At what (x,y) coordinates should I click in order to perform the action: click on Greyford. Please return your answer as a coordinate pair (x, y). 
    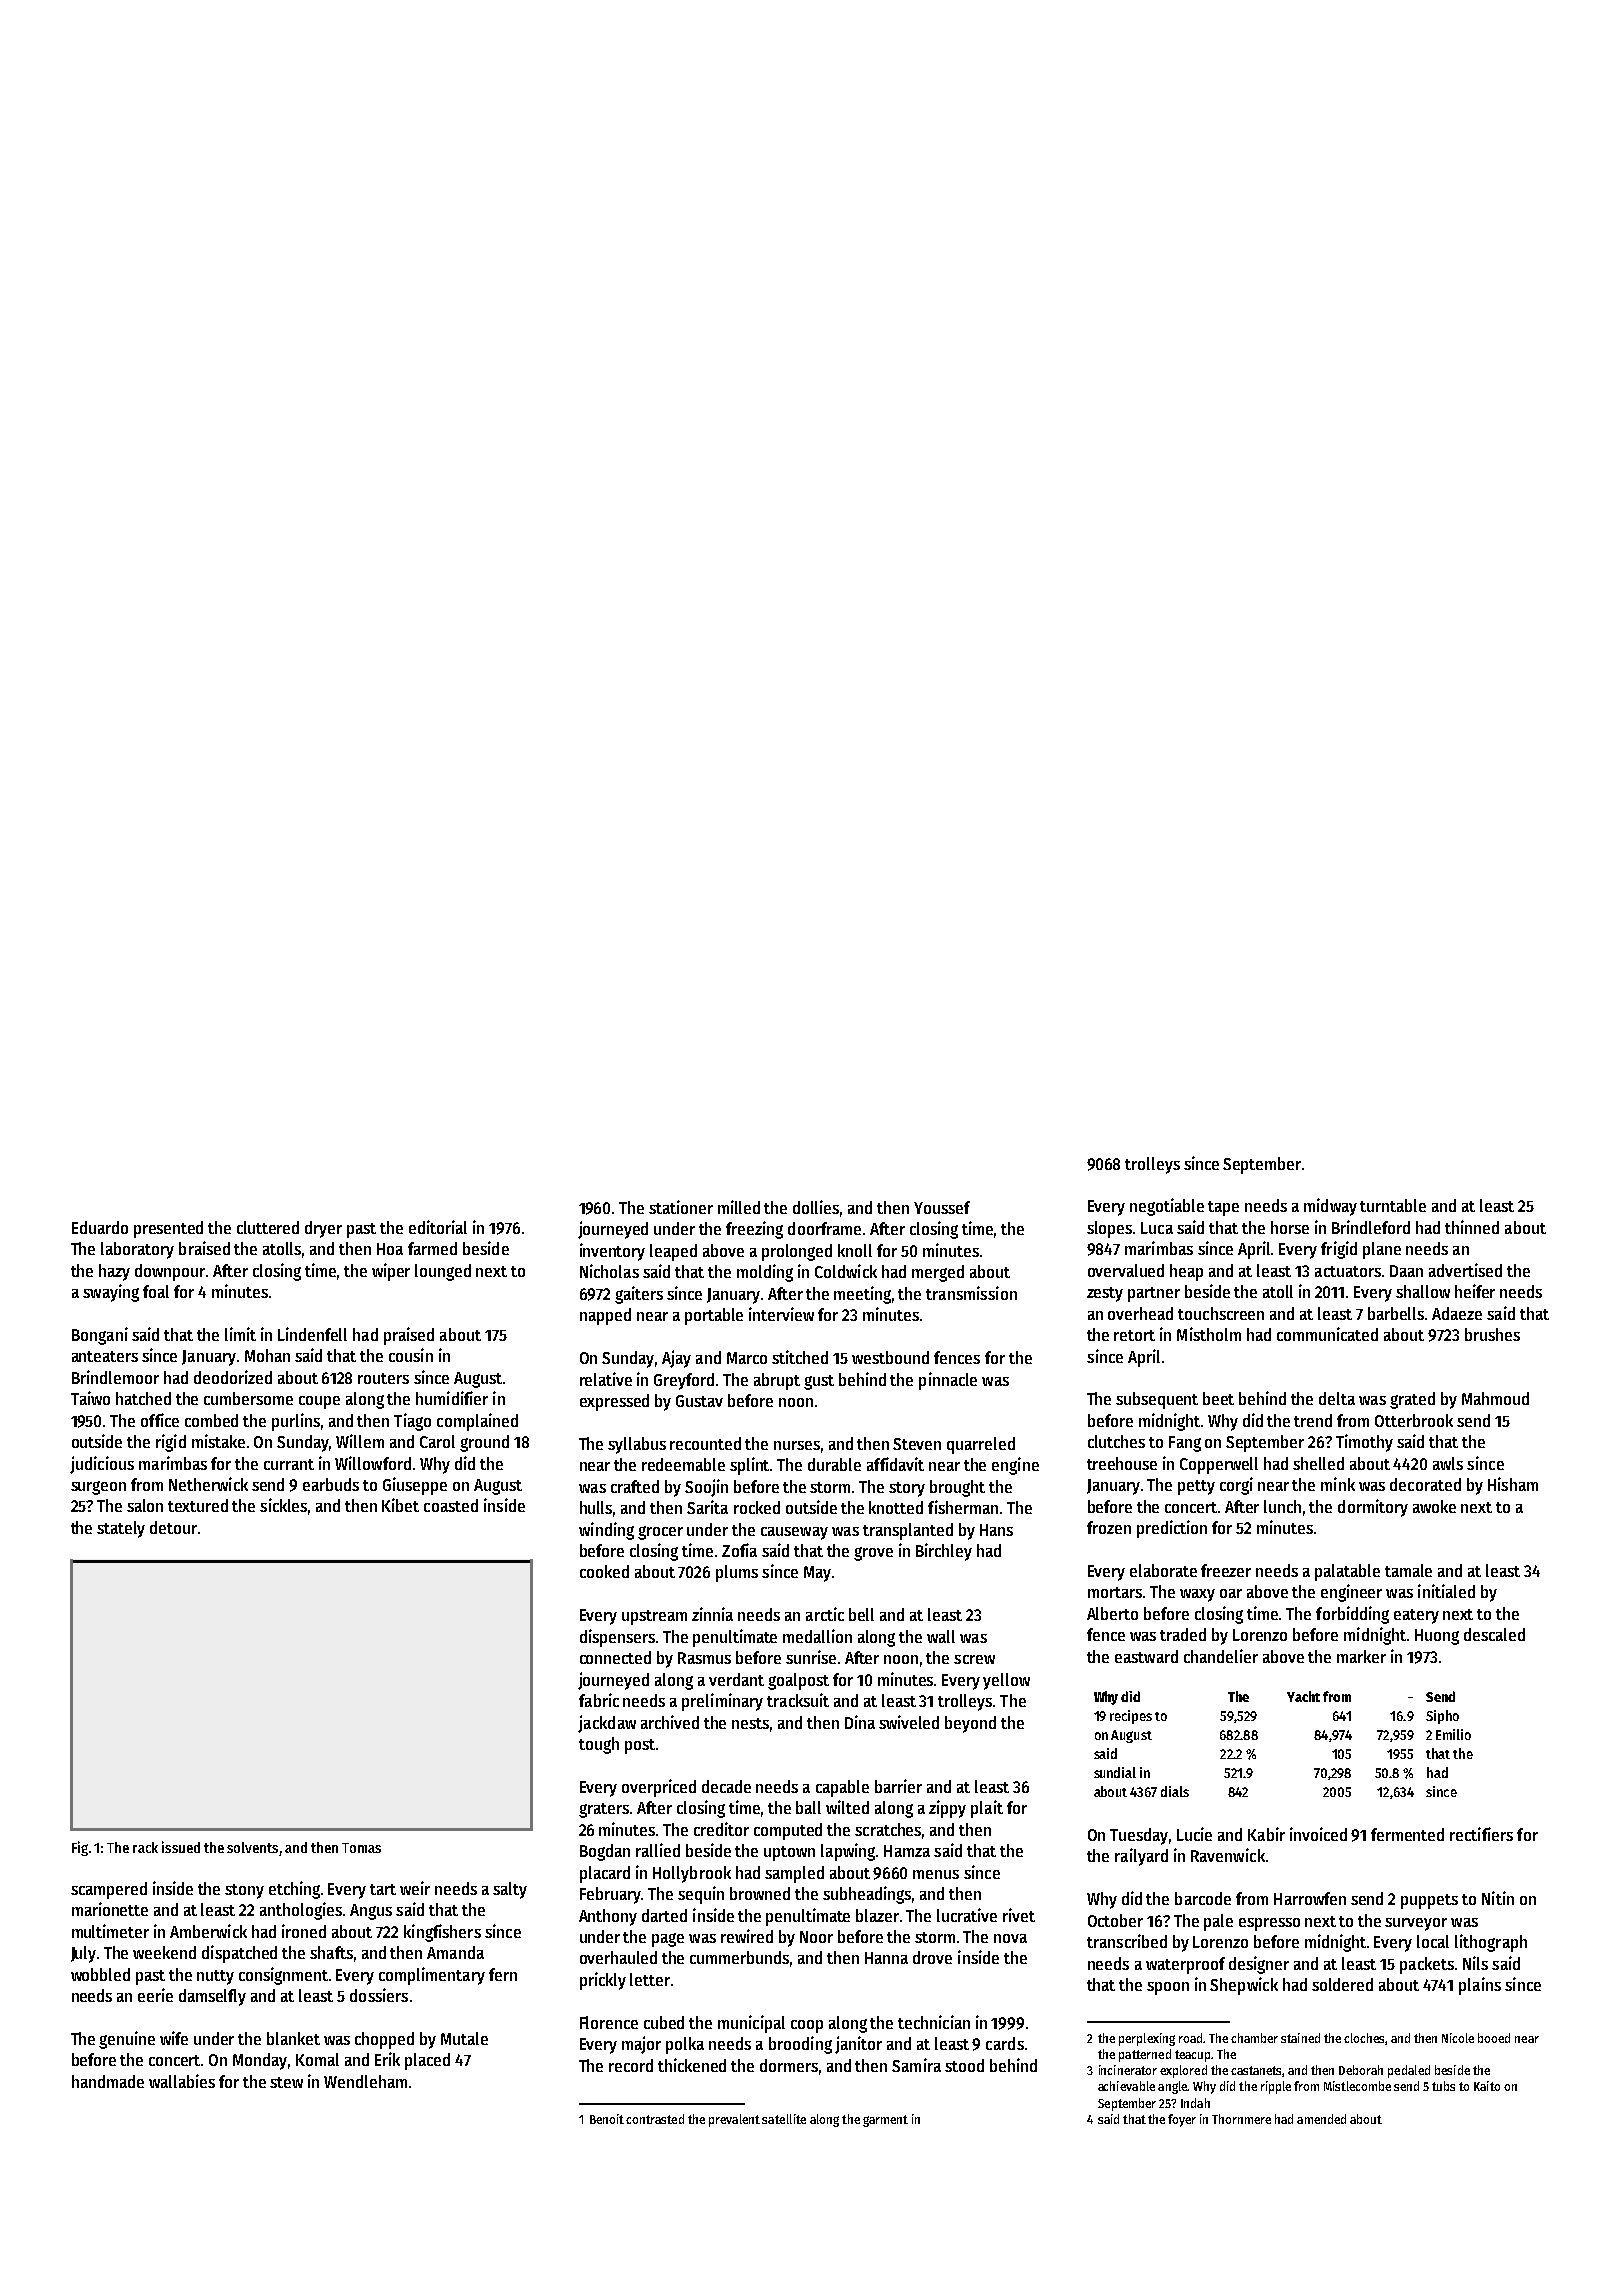
    Looking at the image, I should click on (684, 1381).
